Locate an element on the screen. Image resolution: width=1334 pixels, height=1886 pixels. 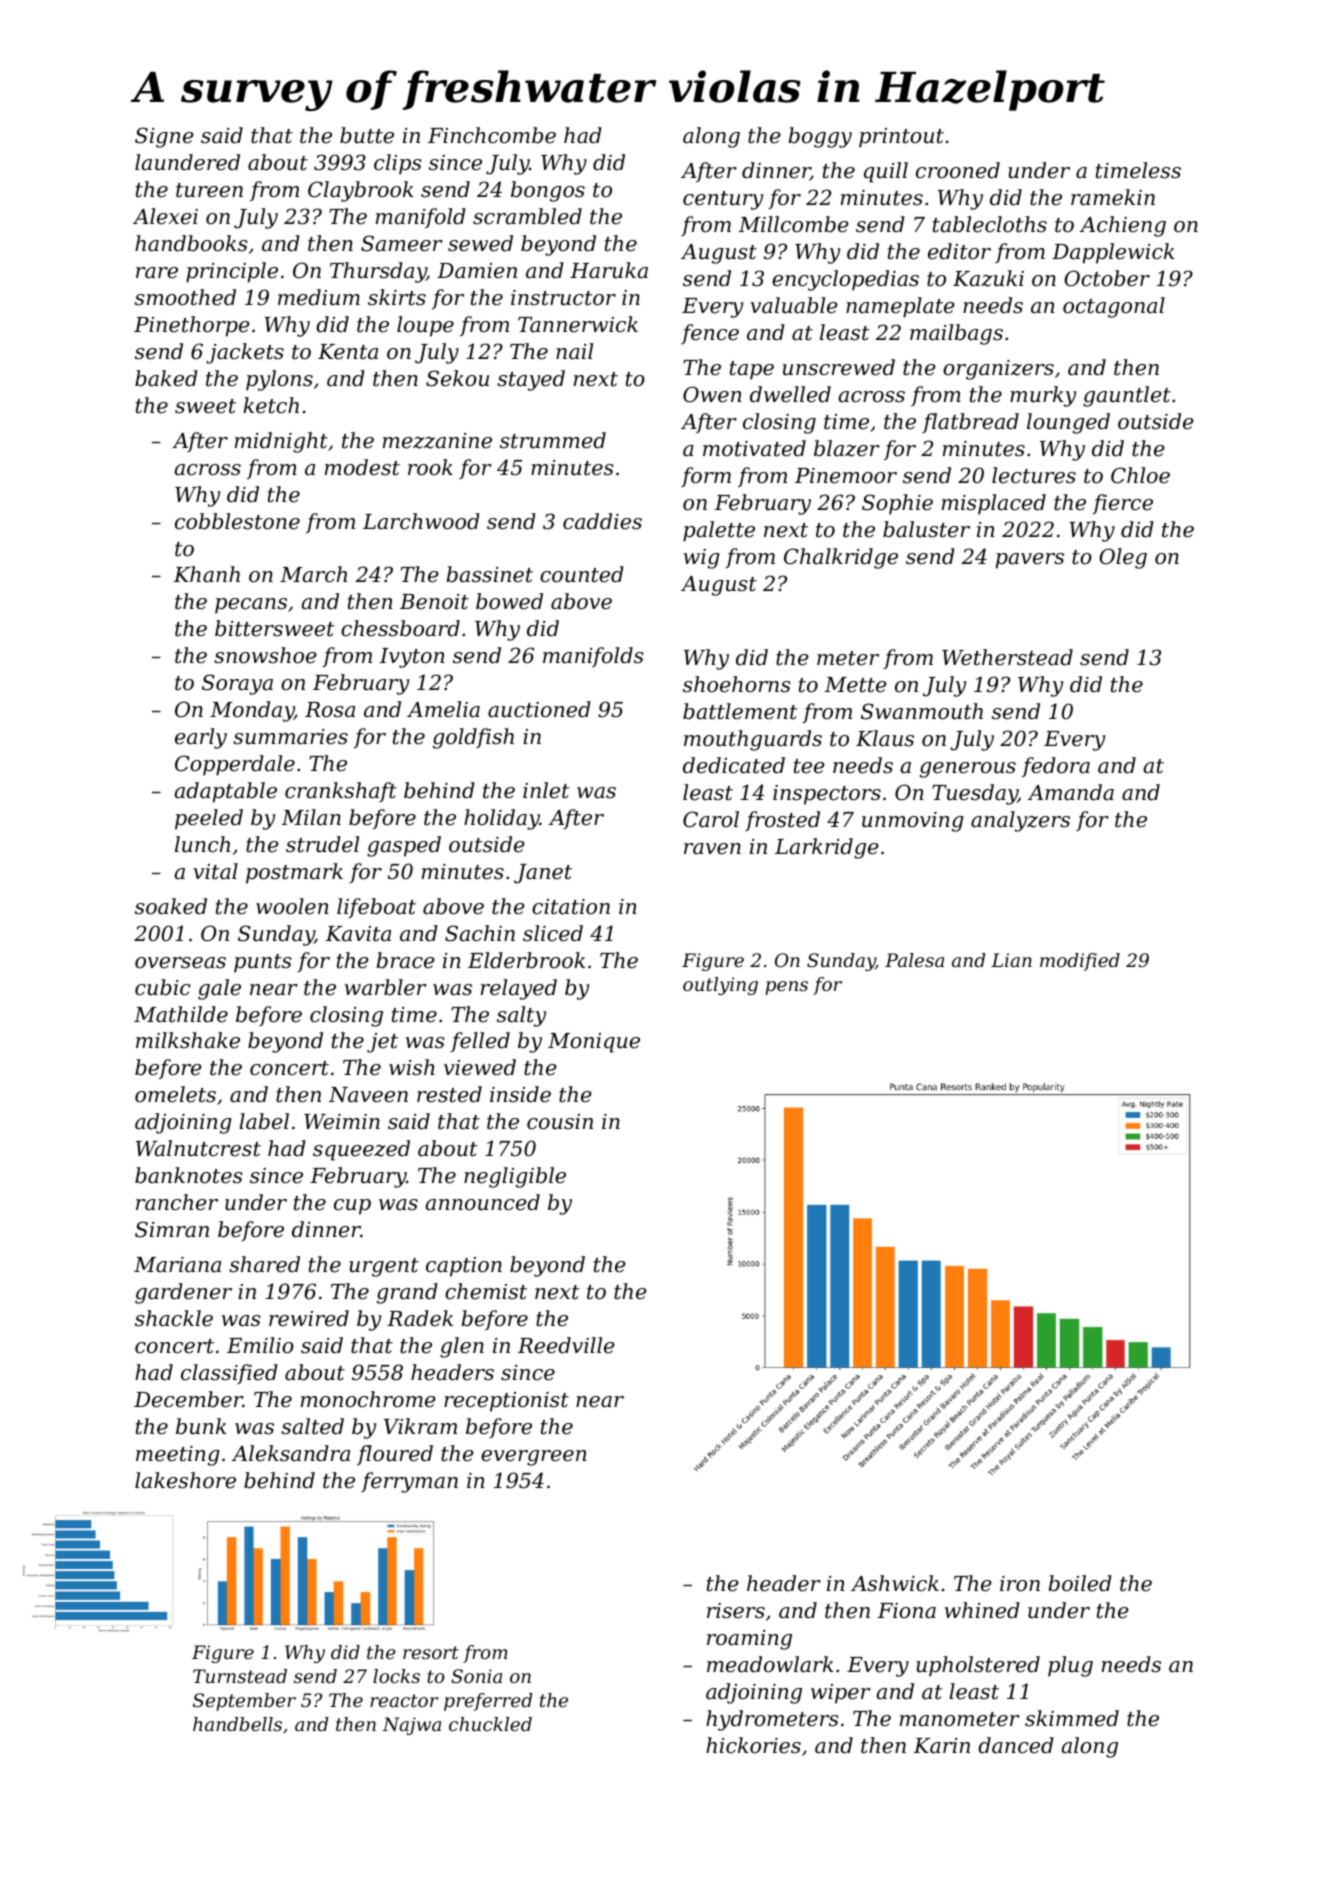
monochrome is located at coordinates (368, 1399).
